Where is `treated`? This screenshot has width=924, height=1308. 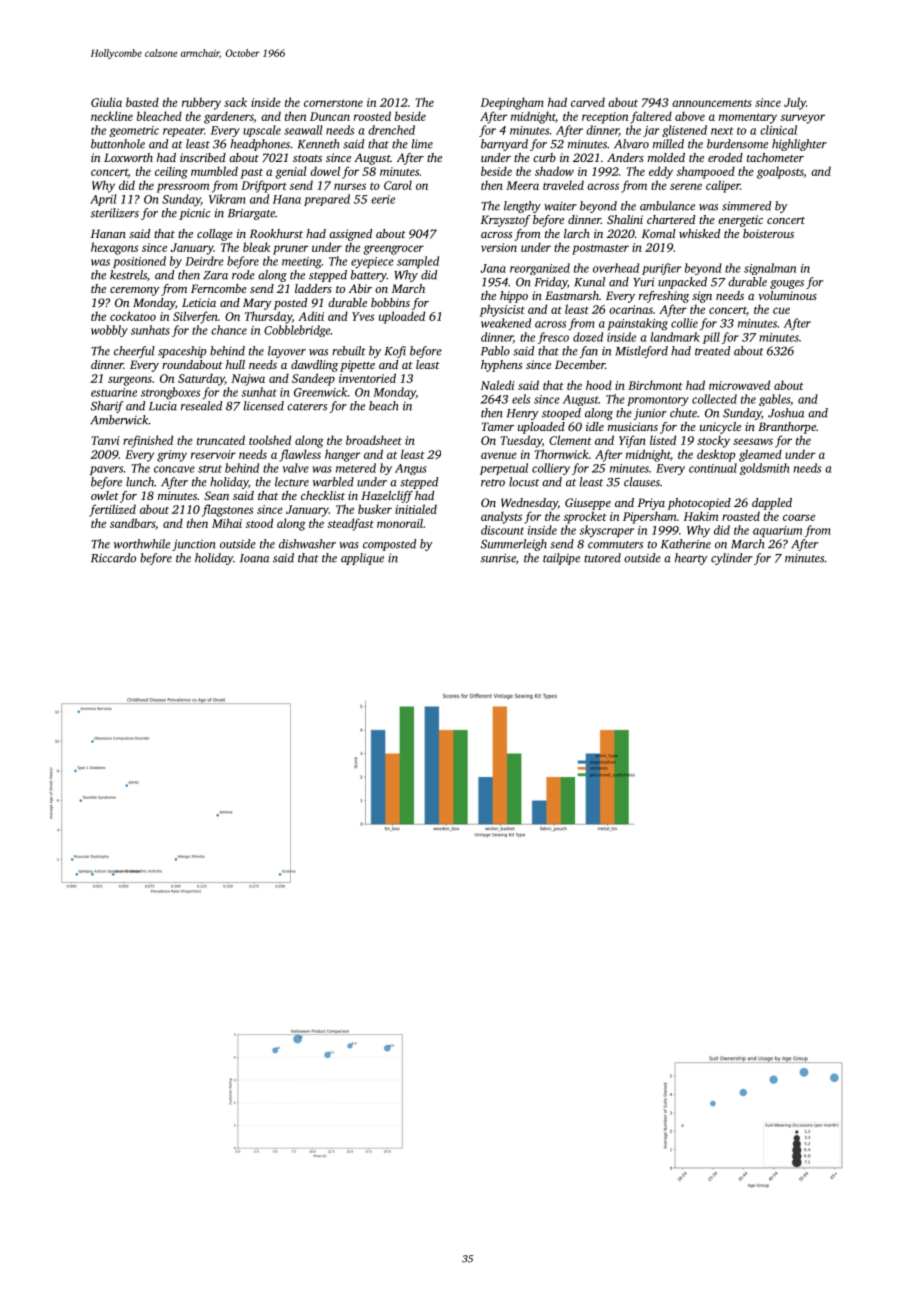
treated is located at coordinates (712, 351).
